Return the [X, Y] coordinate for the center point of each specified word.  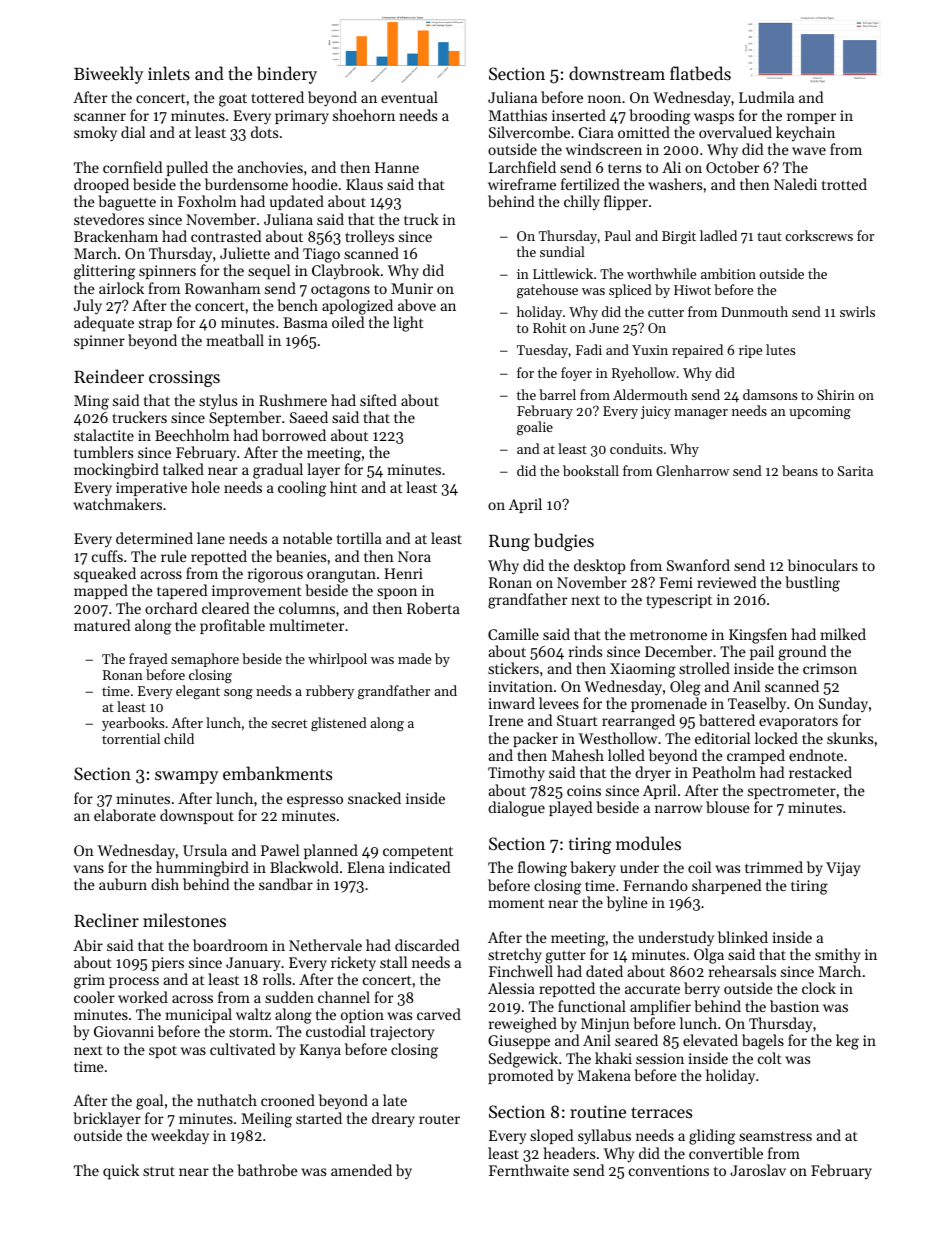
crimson [830, 668]
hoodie [315, 184]
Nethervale [325, 945]
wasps [714, 118]
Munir [412, 288]
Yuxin [650, 350]
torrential [131, 738]
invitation [521, 686]
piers [168, 964]
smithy [837, 956]
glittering [104, 272]
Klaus [364, 184]
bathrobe [267, 1170]
